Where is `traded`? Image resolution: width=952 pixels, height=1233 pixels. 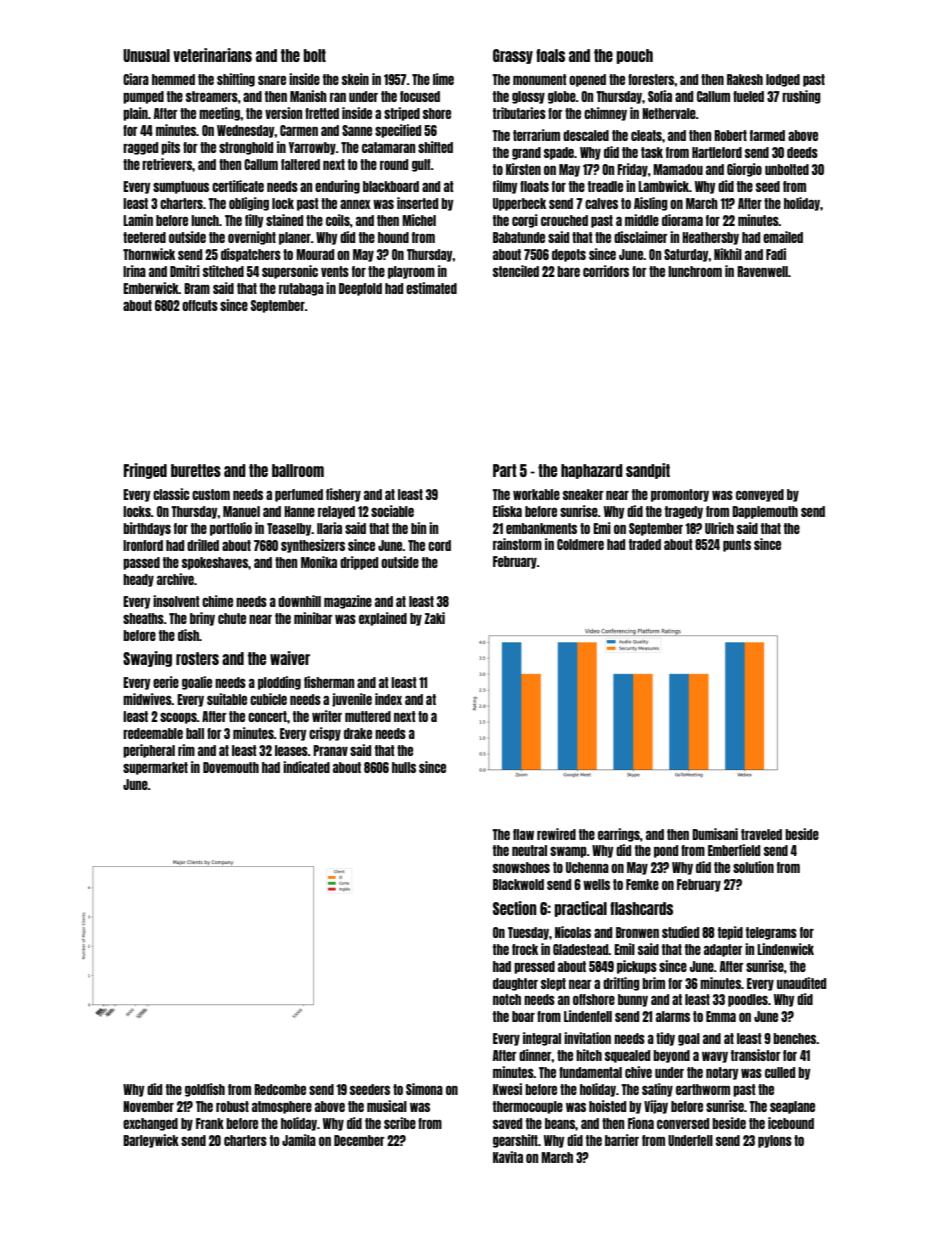 traded is located at coordinates (645, 544).
